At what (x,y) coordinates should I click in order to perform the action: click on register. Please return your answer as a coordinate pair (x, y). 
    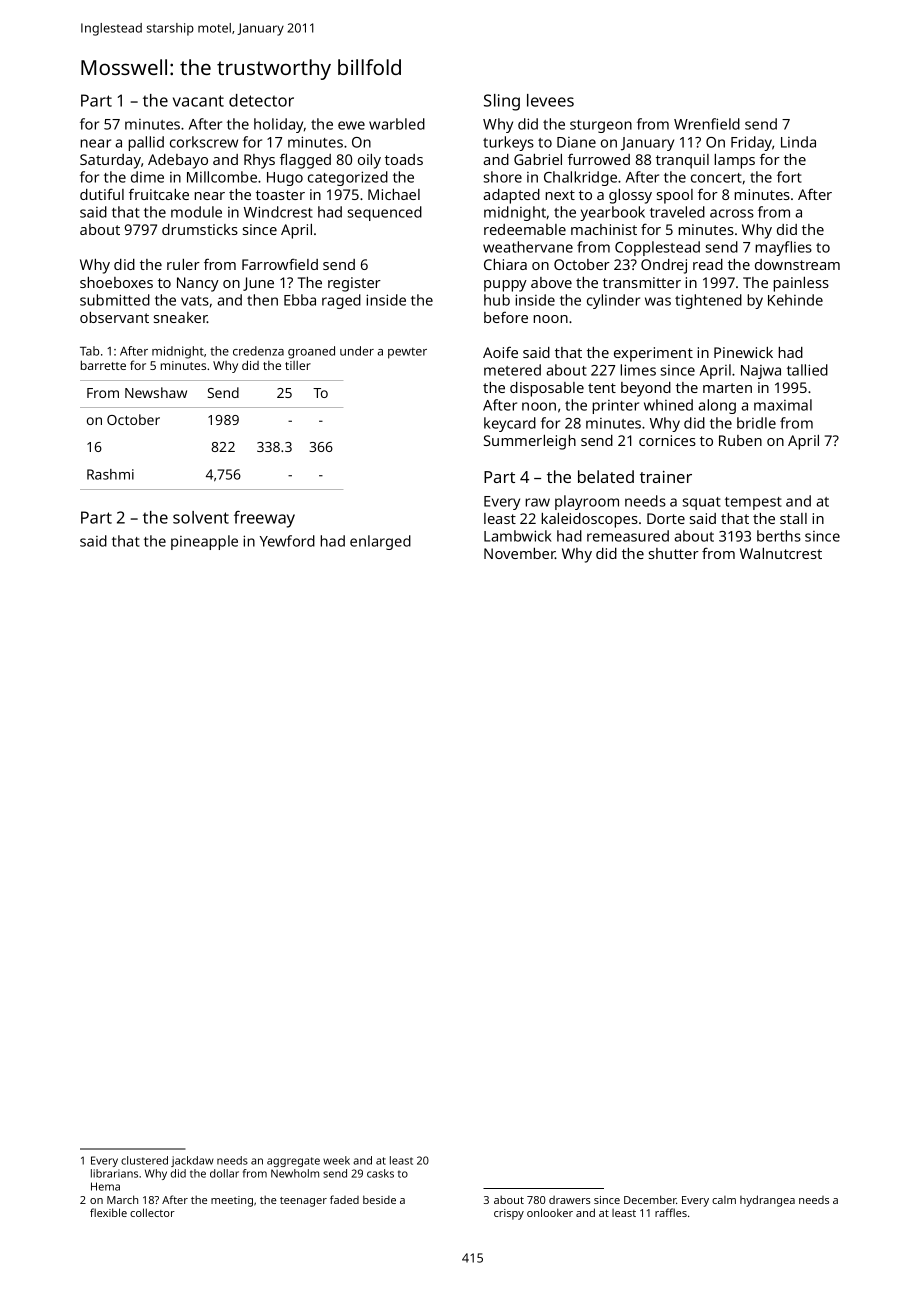
    Looking at the image, I should click on (354, 284).
